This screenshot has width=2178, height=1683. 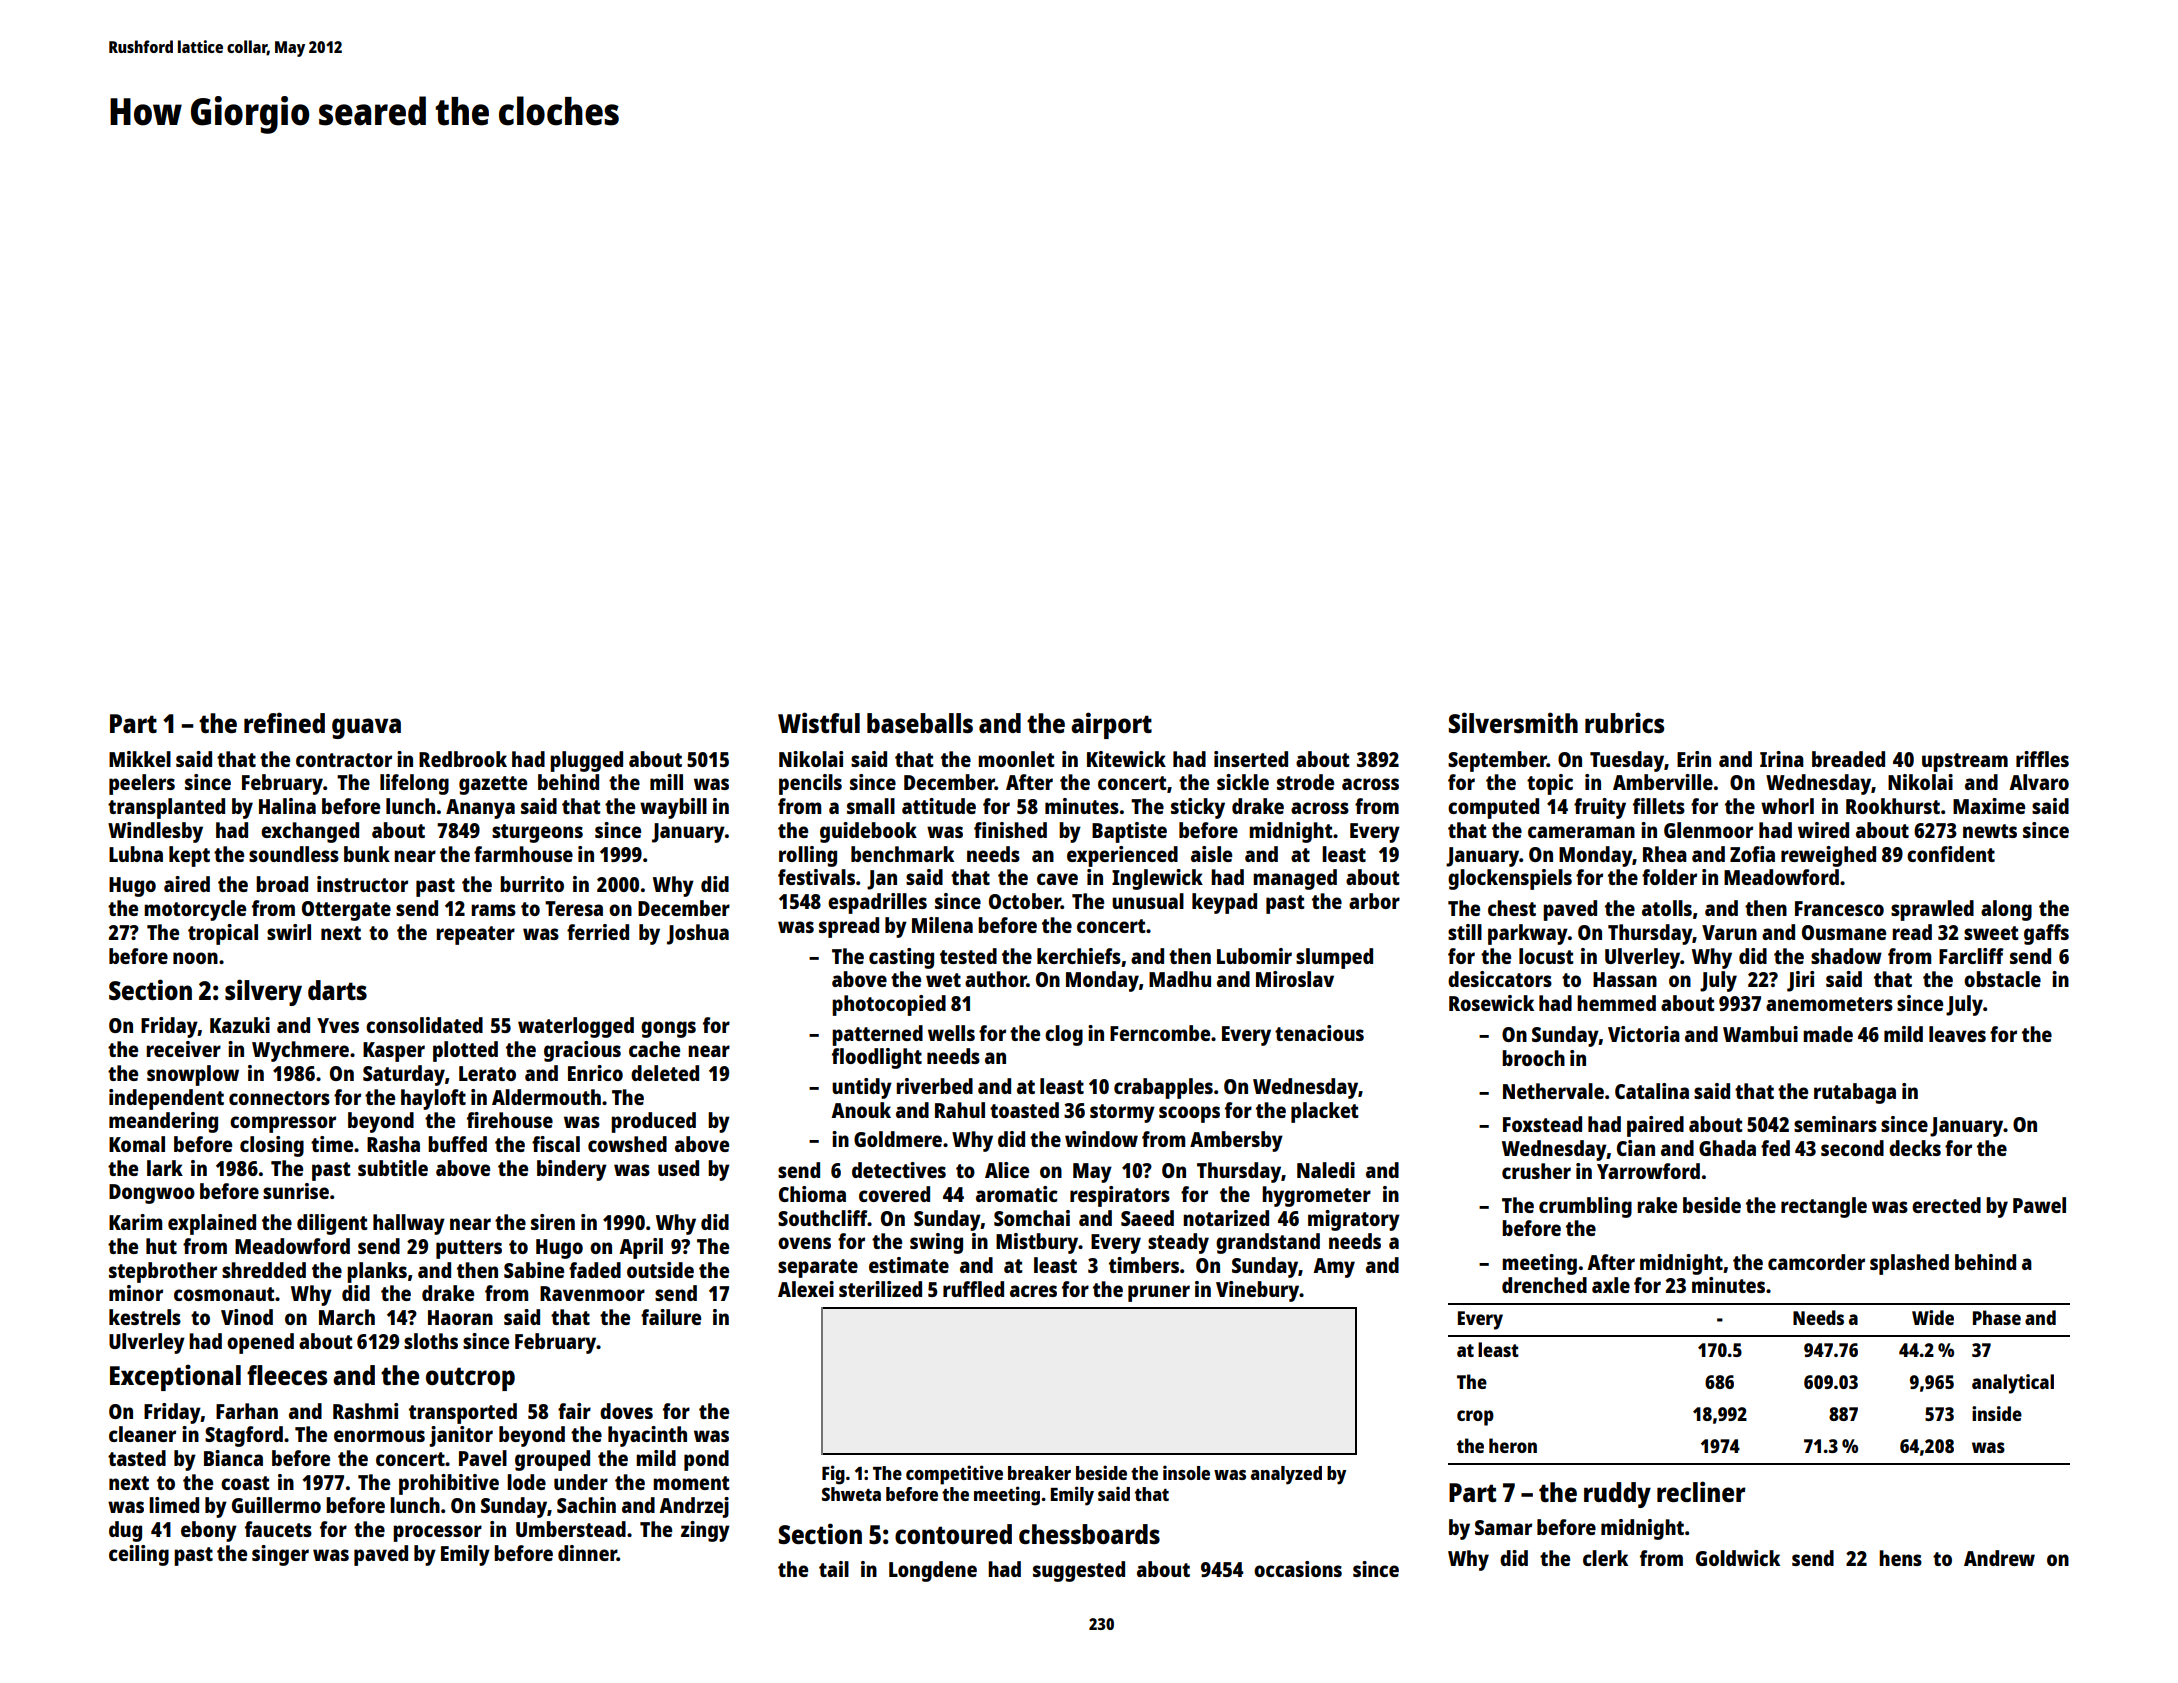 What do you see at coordinates (598, 932) in the screenshot?
I see `ferried` at bounding box center [598, 932].
